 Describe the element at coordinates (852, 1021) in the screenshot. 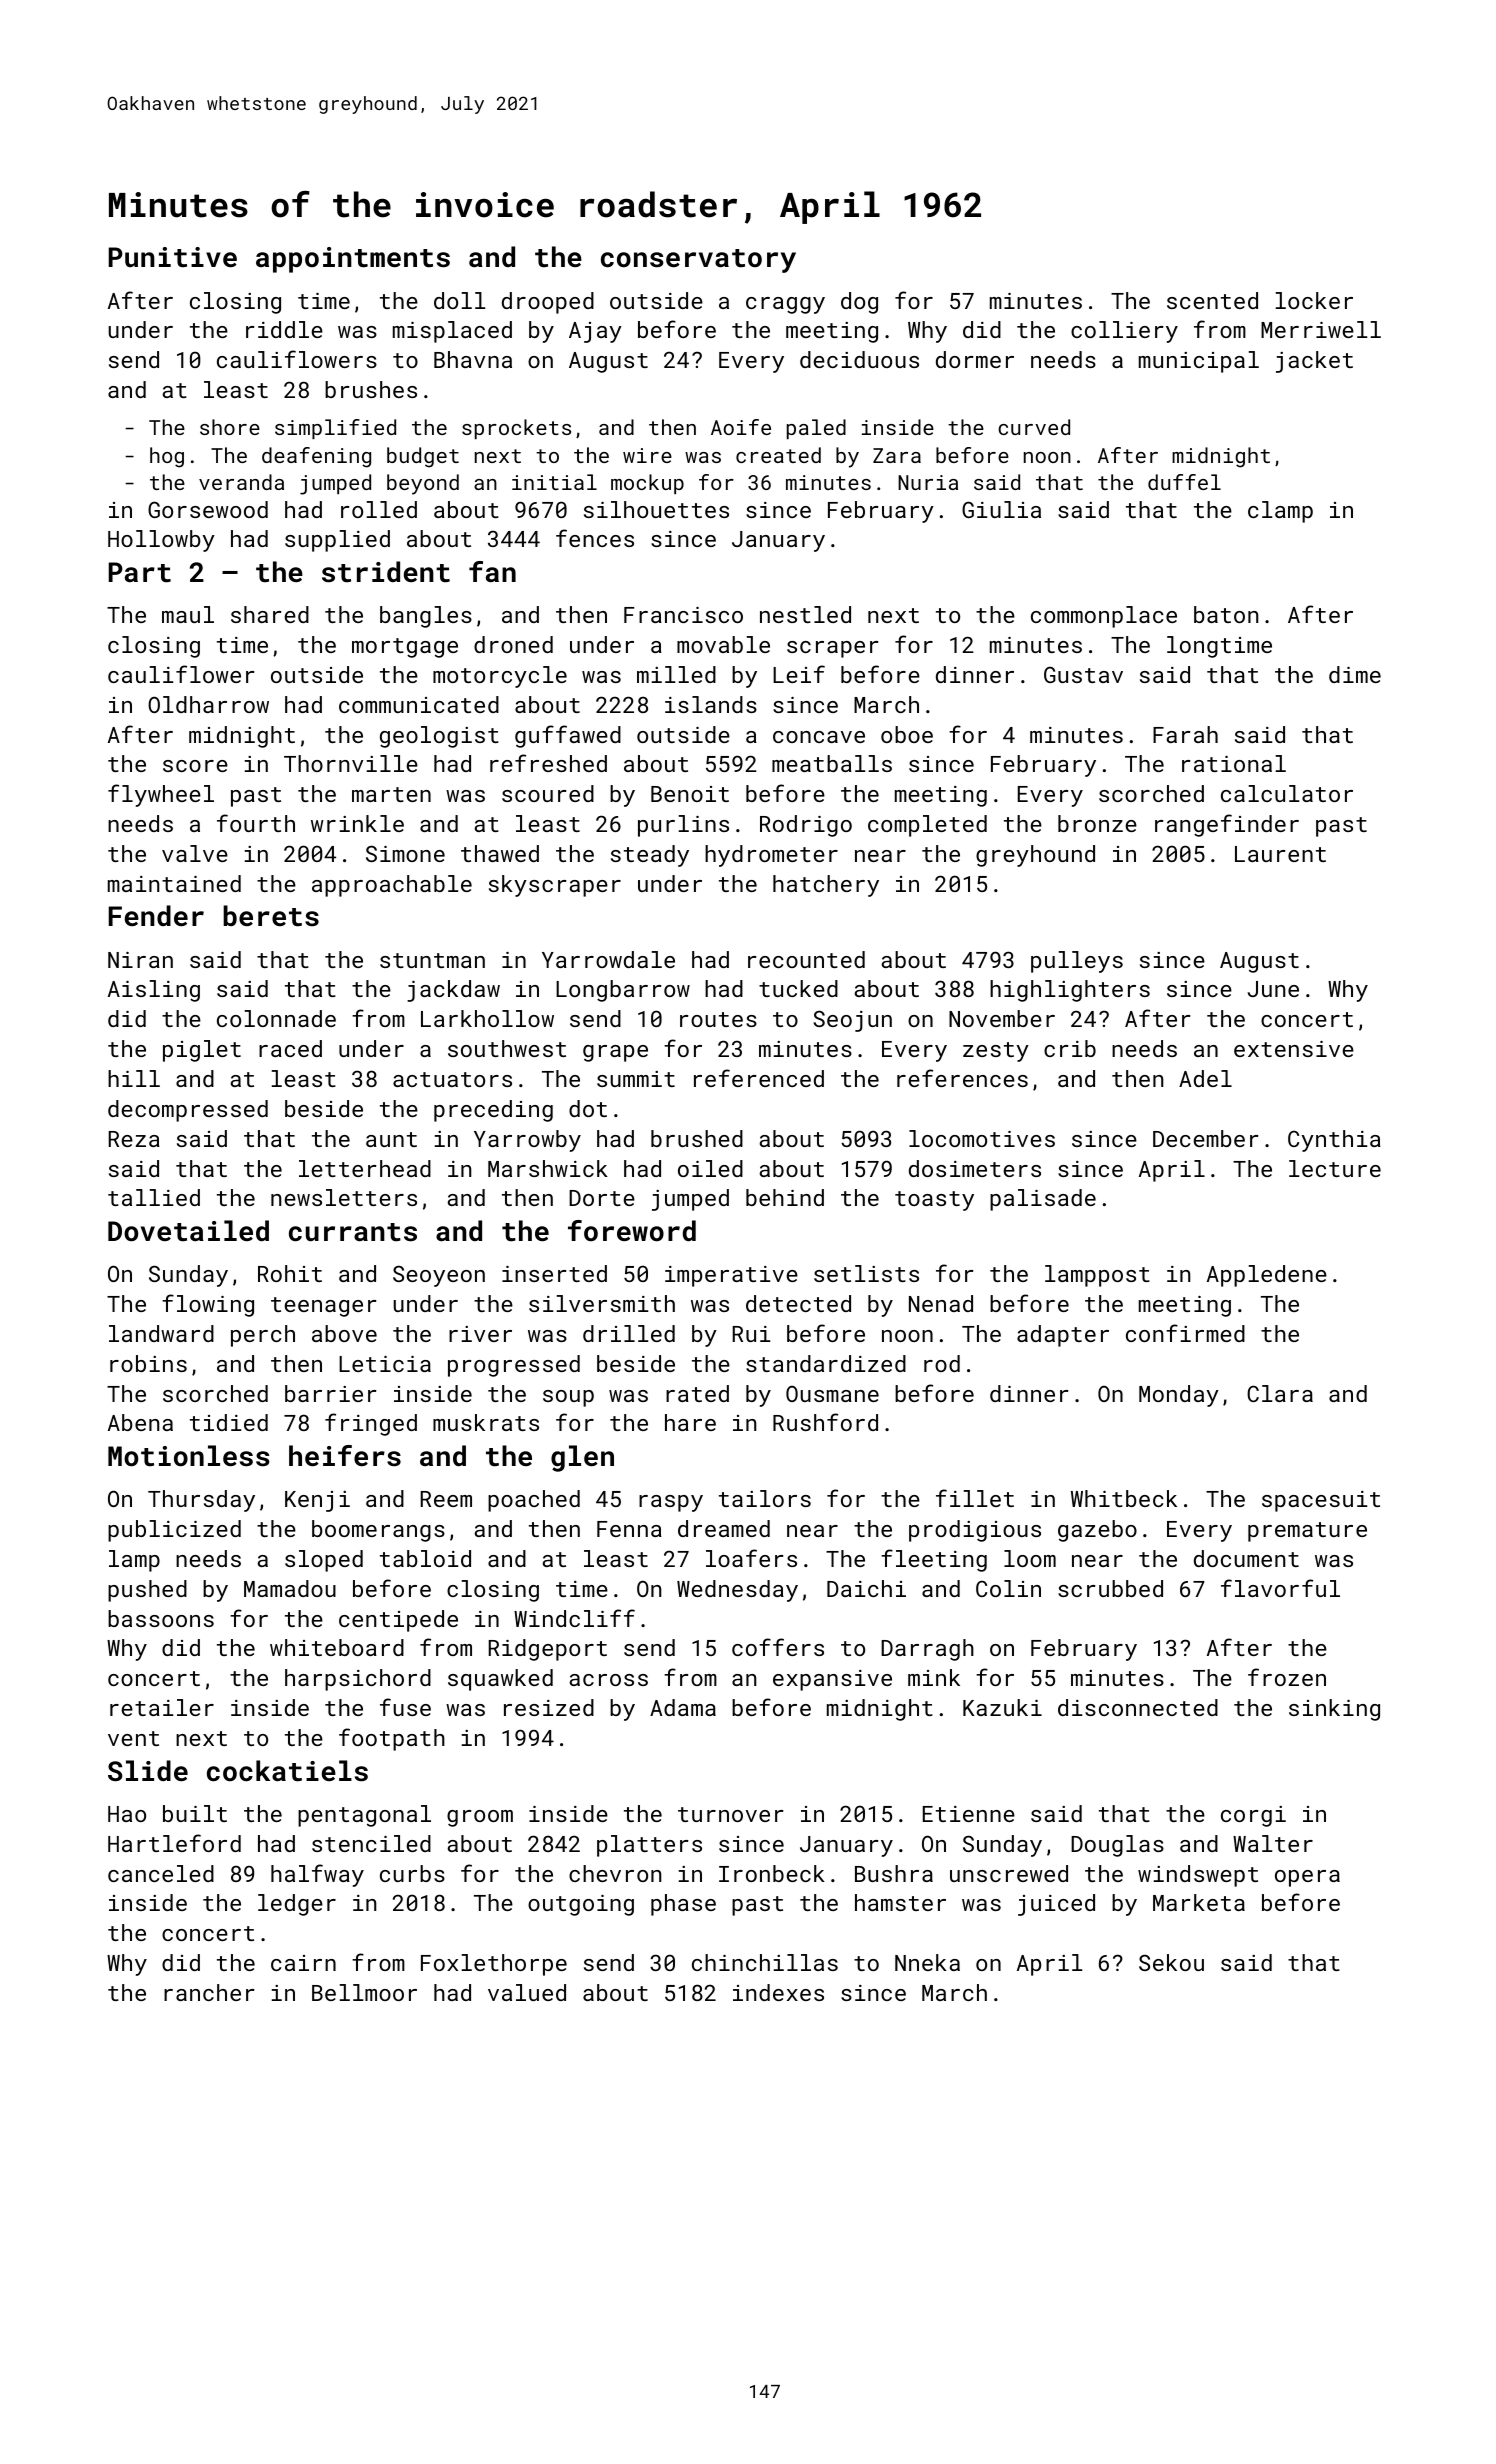

I see `Seojun` at that location.
